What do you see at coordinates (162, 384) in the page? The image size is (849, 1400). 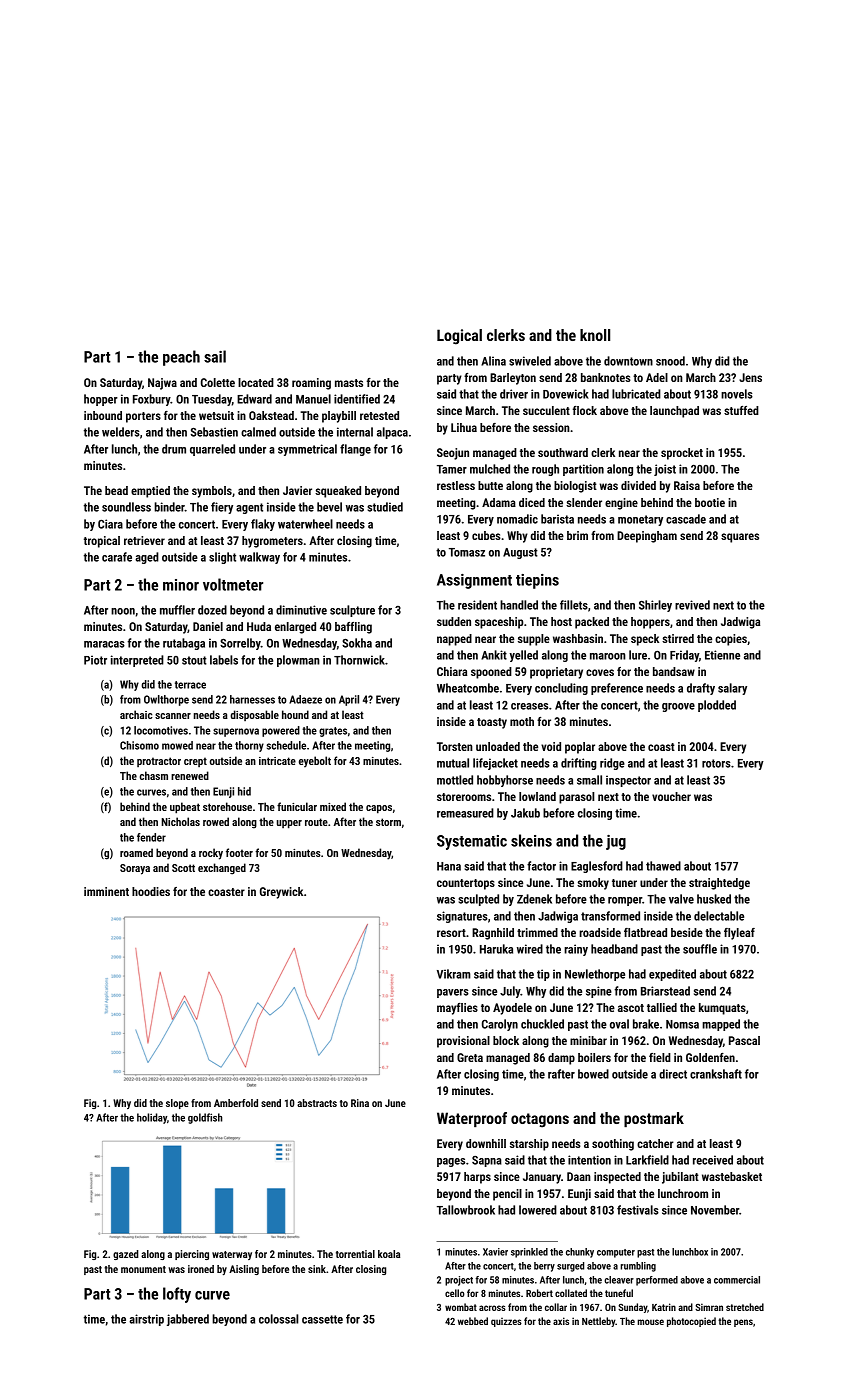 I see `Najwa` at bounding box center [162, 384].
